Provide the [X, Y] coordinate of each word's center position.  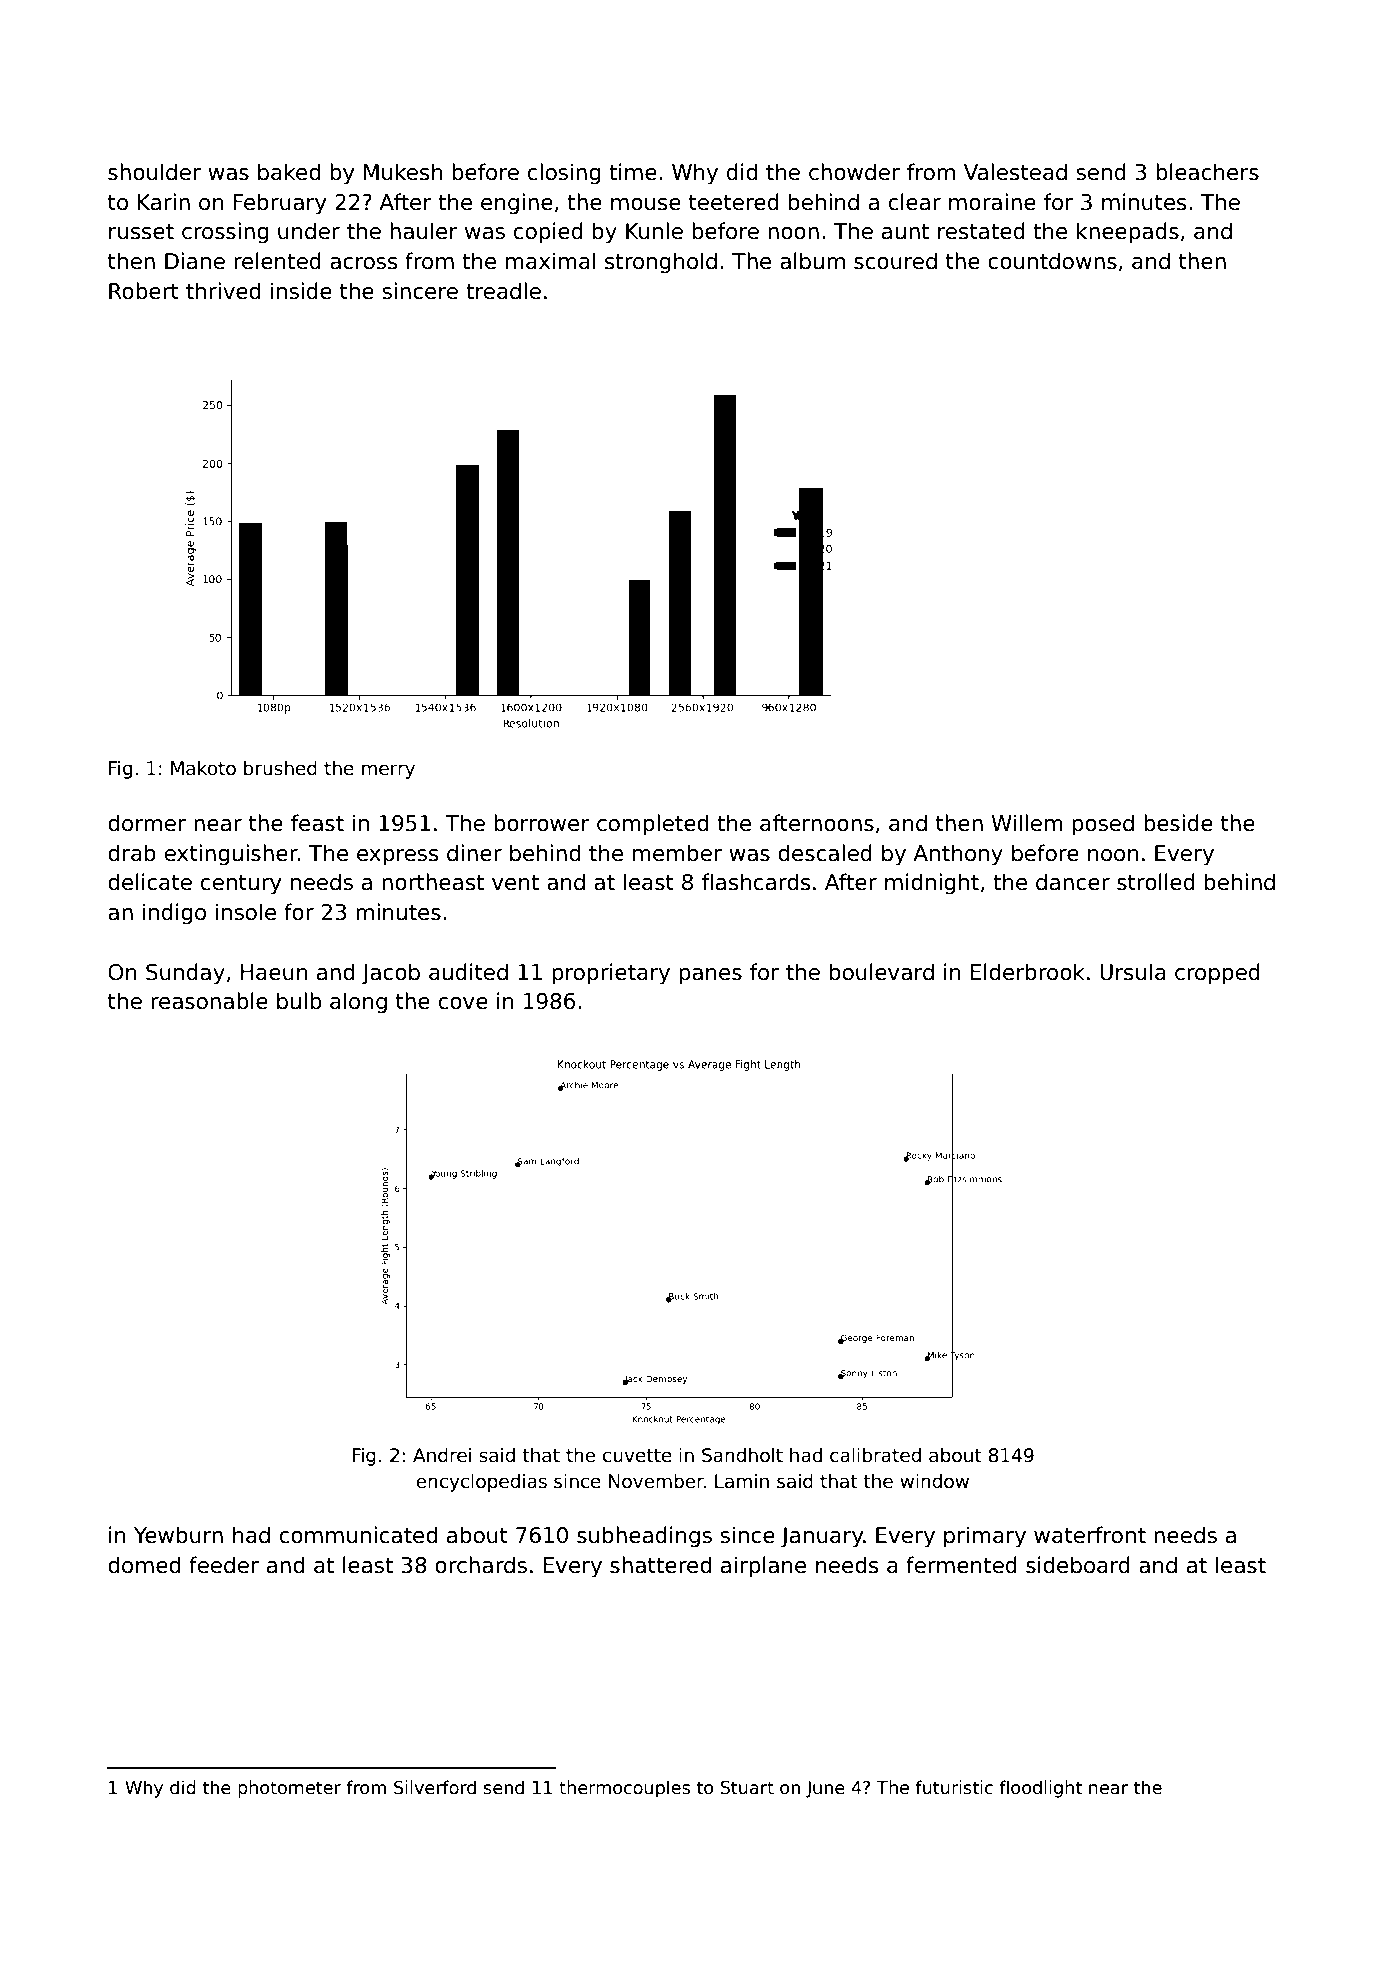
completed [652, 825]
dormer [147, 823]
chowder [854, 172]
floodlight [1041, 1789]
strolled [1156, 882]
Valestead [1015, 172]
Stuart [747, 1788]
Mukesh [403, 172]
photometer [289, 1789]
